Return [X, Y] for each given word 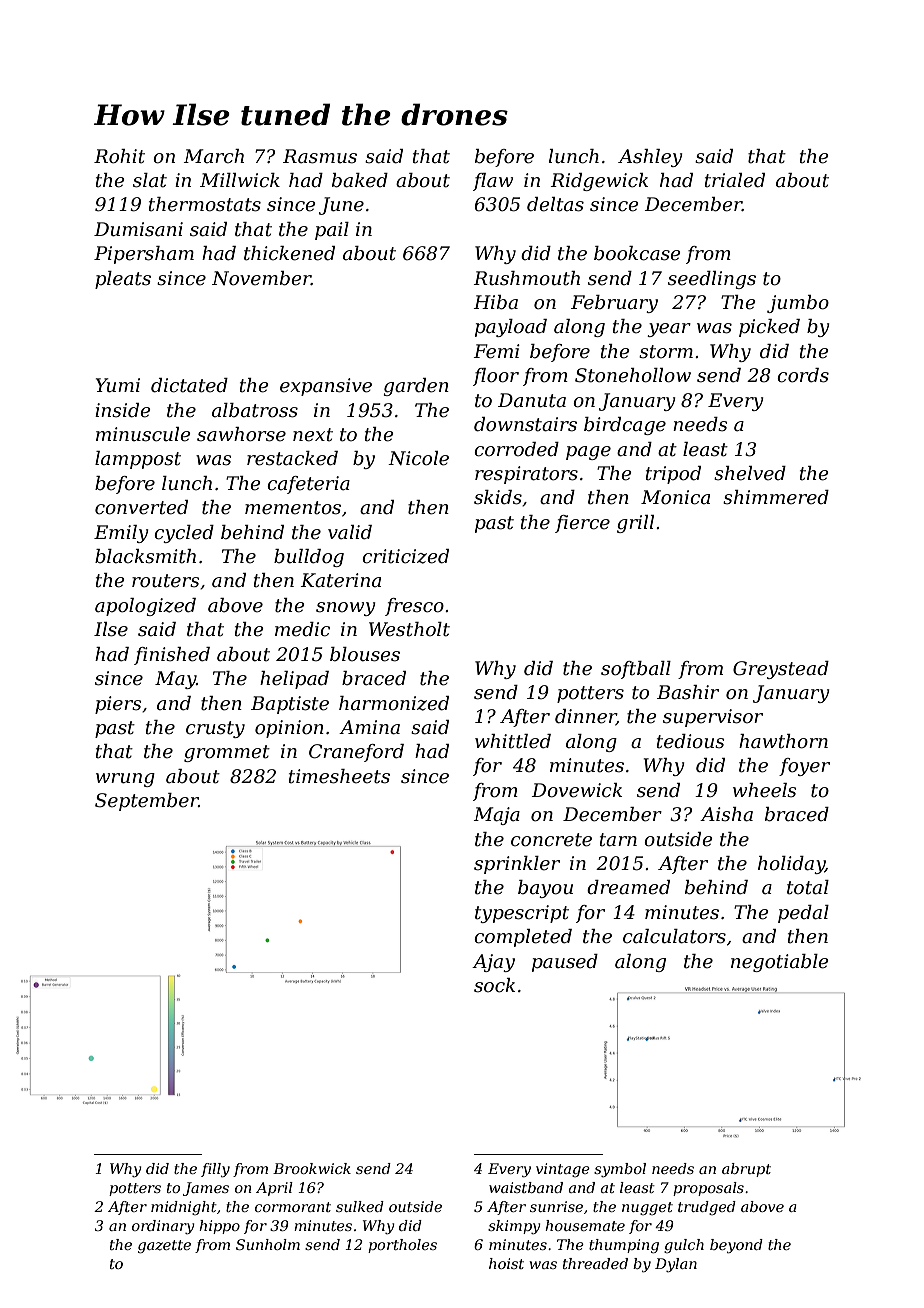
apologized [145, 607]
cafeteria [308, 485]
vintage [563, 1170]
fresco [414, 607]
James [206, 1189]
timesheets [339, 776]
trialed [735, 180]
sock [494, 985]
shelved [750, 473]
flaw [493, 182]
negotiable [780, 963]
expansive [326, 387]
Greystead [781, 670]
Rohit [119, 156]
